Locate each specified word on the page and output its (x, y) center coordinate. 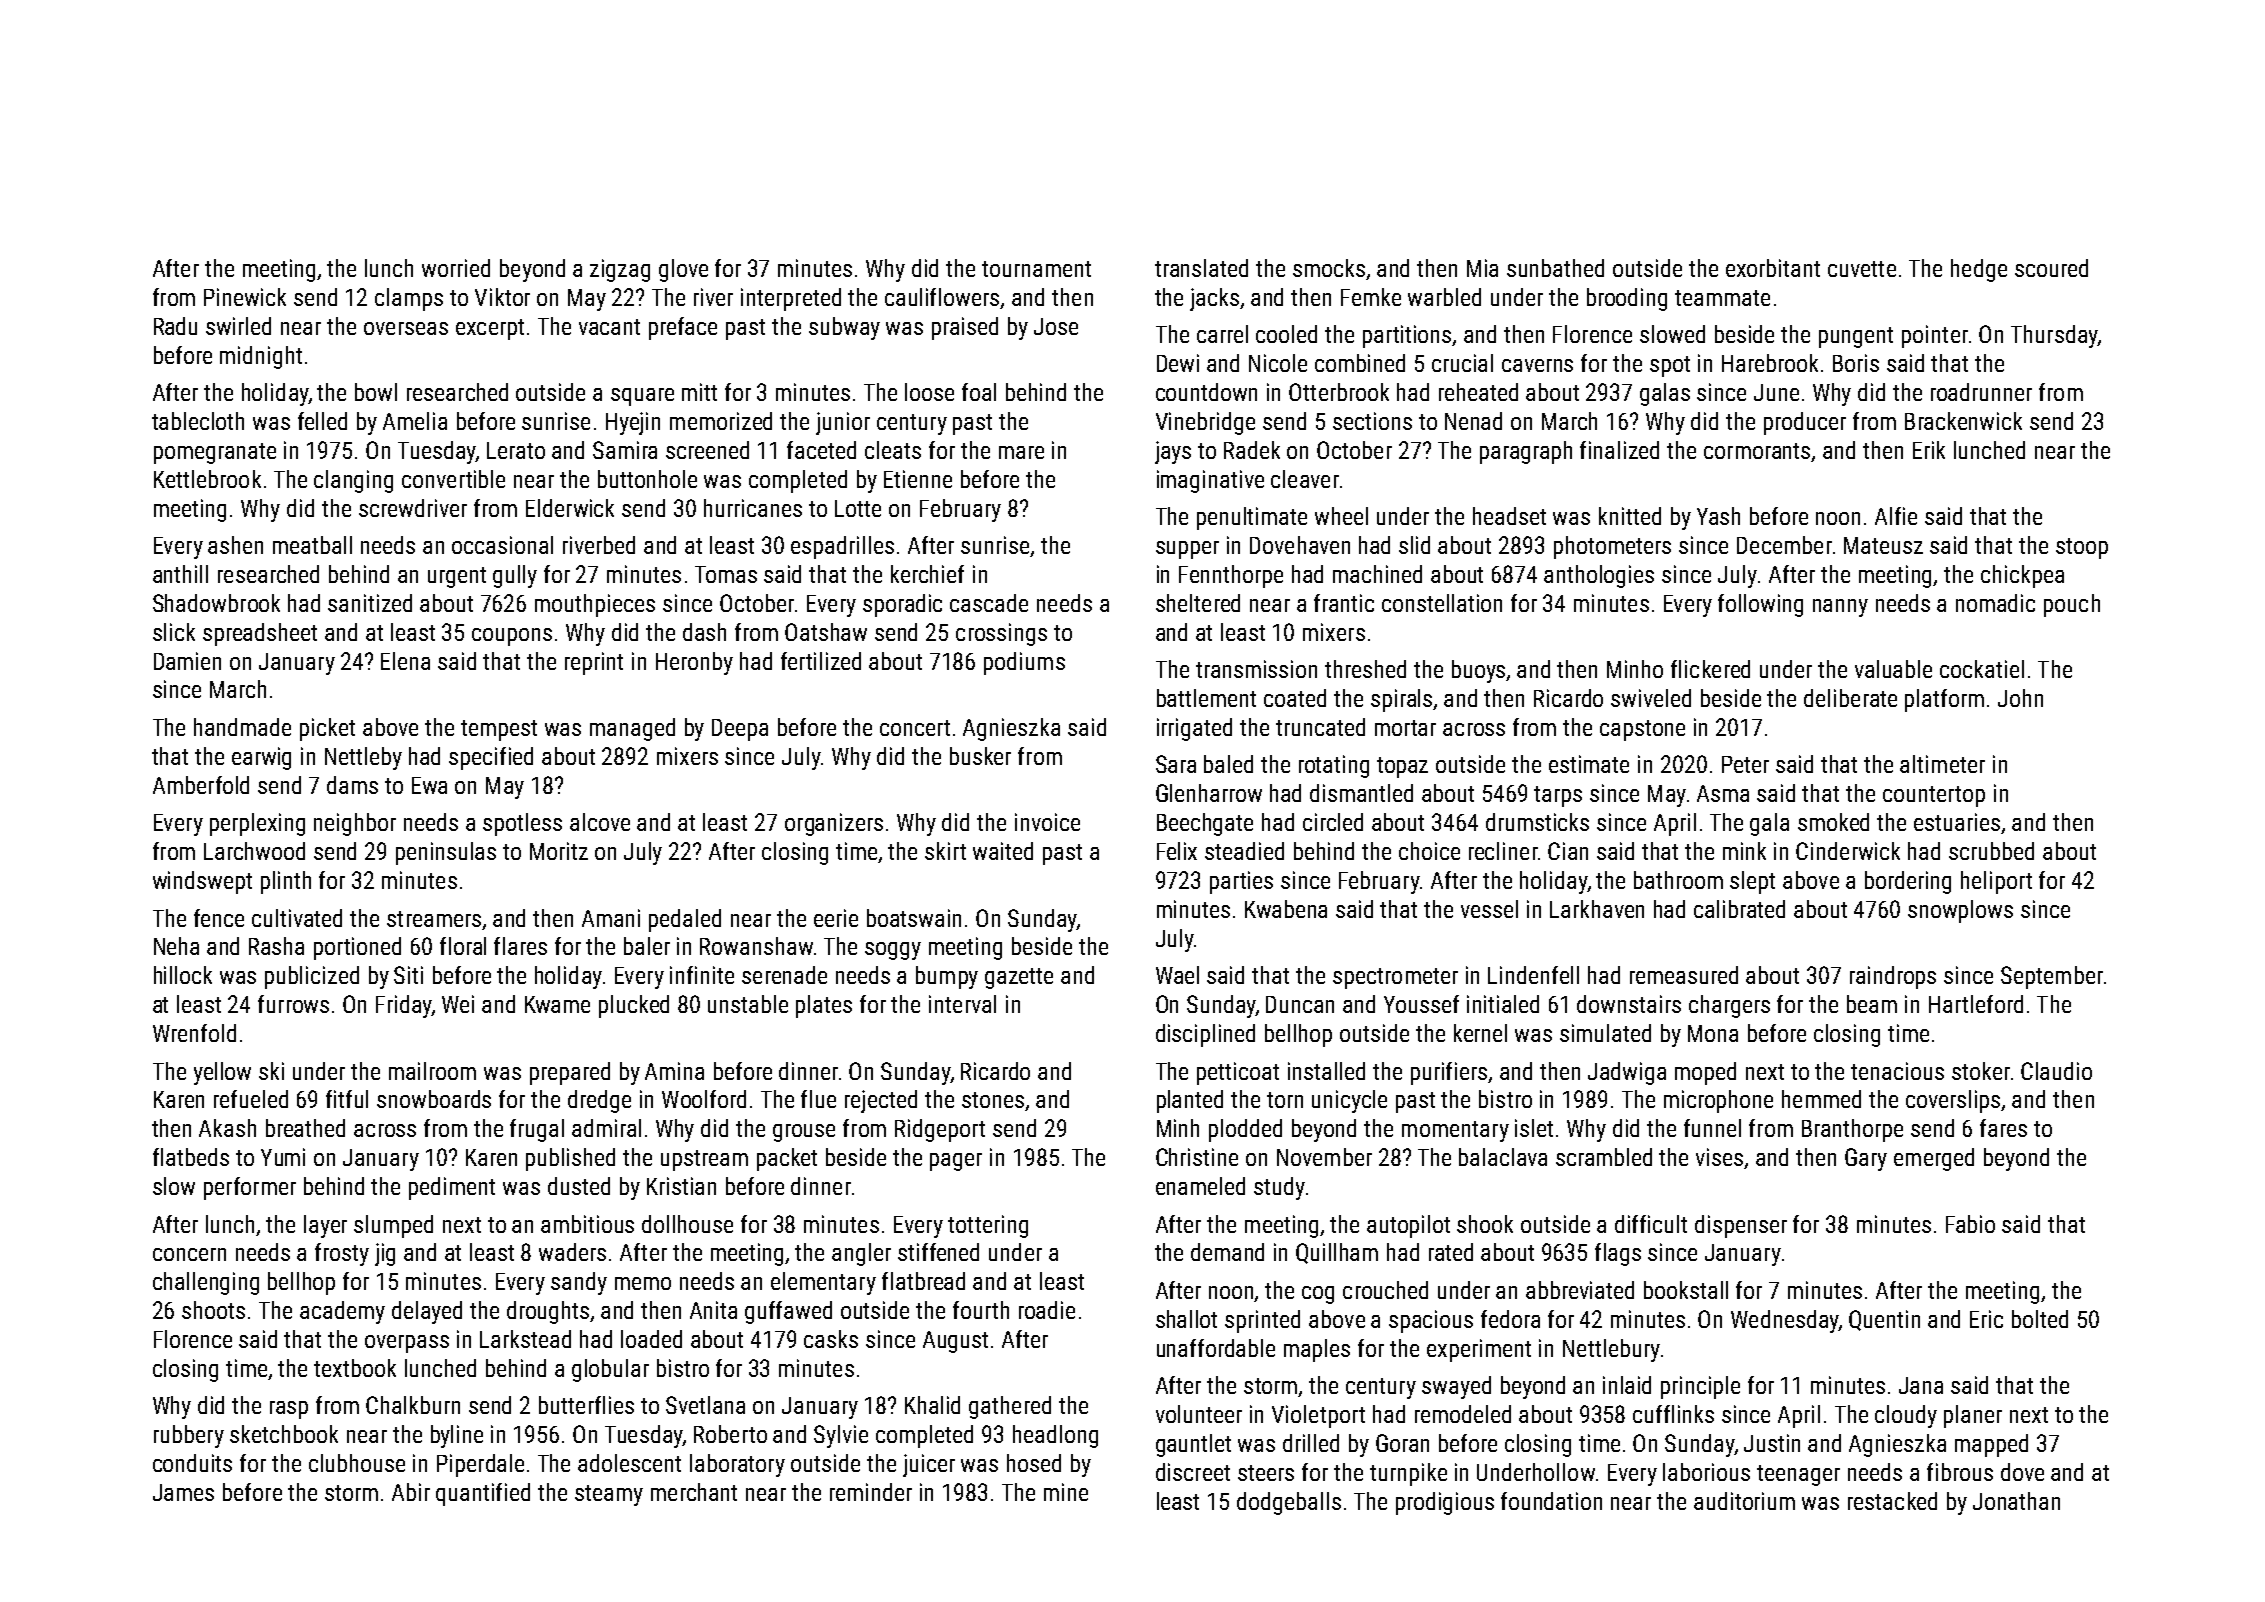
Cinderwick (1848, 851)
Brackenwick (1963, 421)
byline (457, 1436)
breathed (305, 1128)
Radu (175, 326)
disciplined (1205, 1035)
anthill (180, 574)
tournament (1036, 269)
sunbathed (1555, 268)
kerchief (927, 574)
